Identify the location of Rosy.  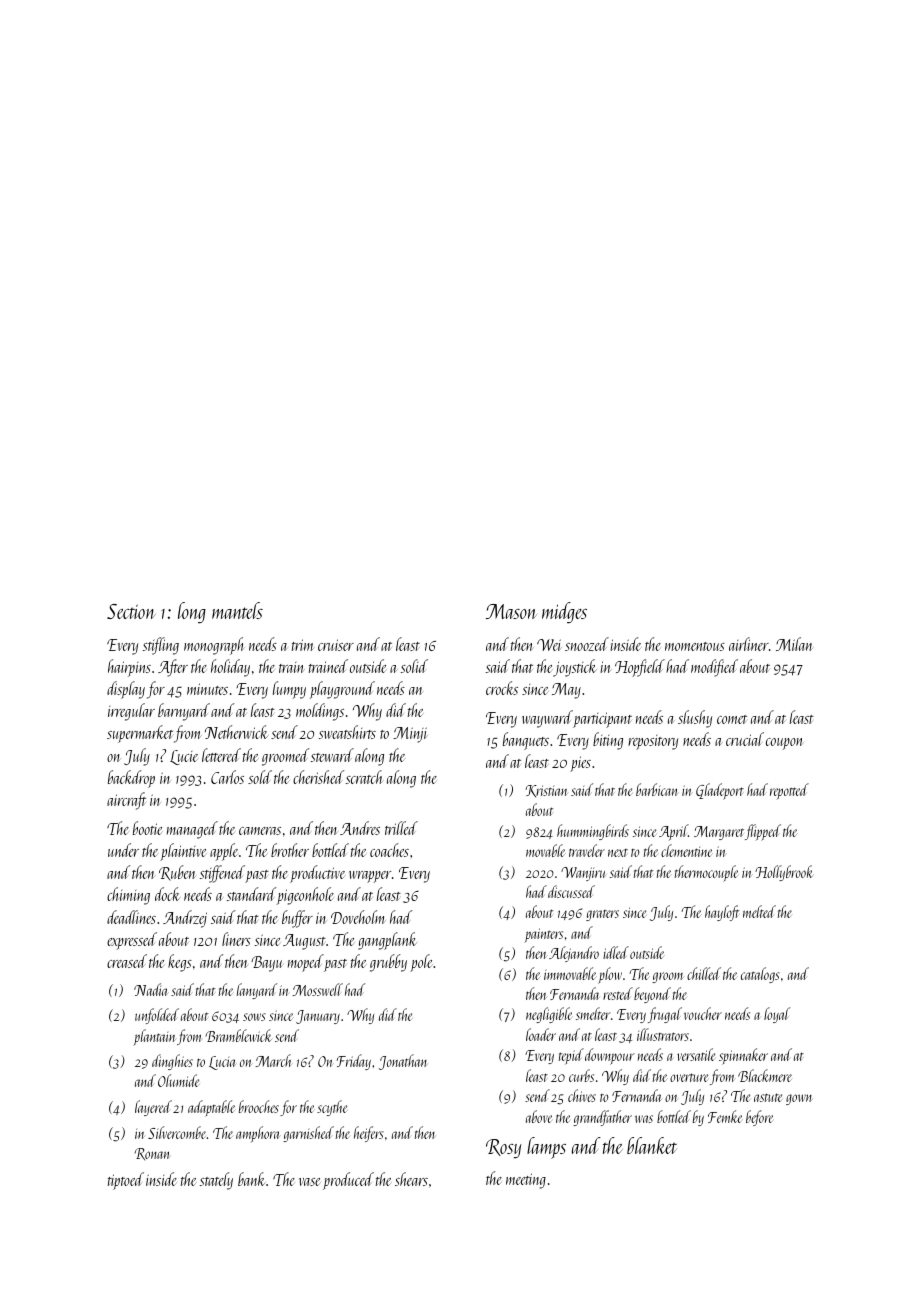
(504, 1148).
